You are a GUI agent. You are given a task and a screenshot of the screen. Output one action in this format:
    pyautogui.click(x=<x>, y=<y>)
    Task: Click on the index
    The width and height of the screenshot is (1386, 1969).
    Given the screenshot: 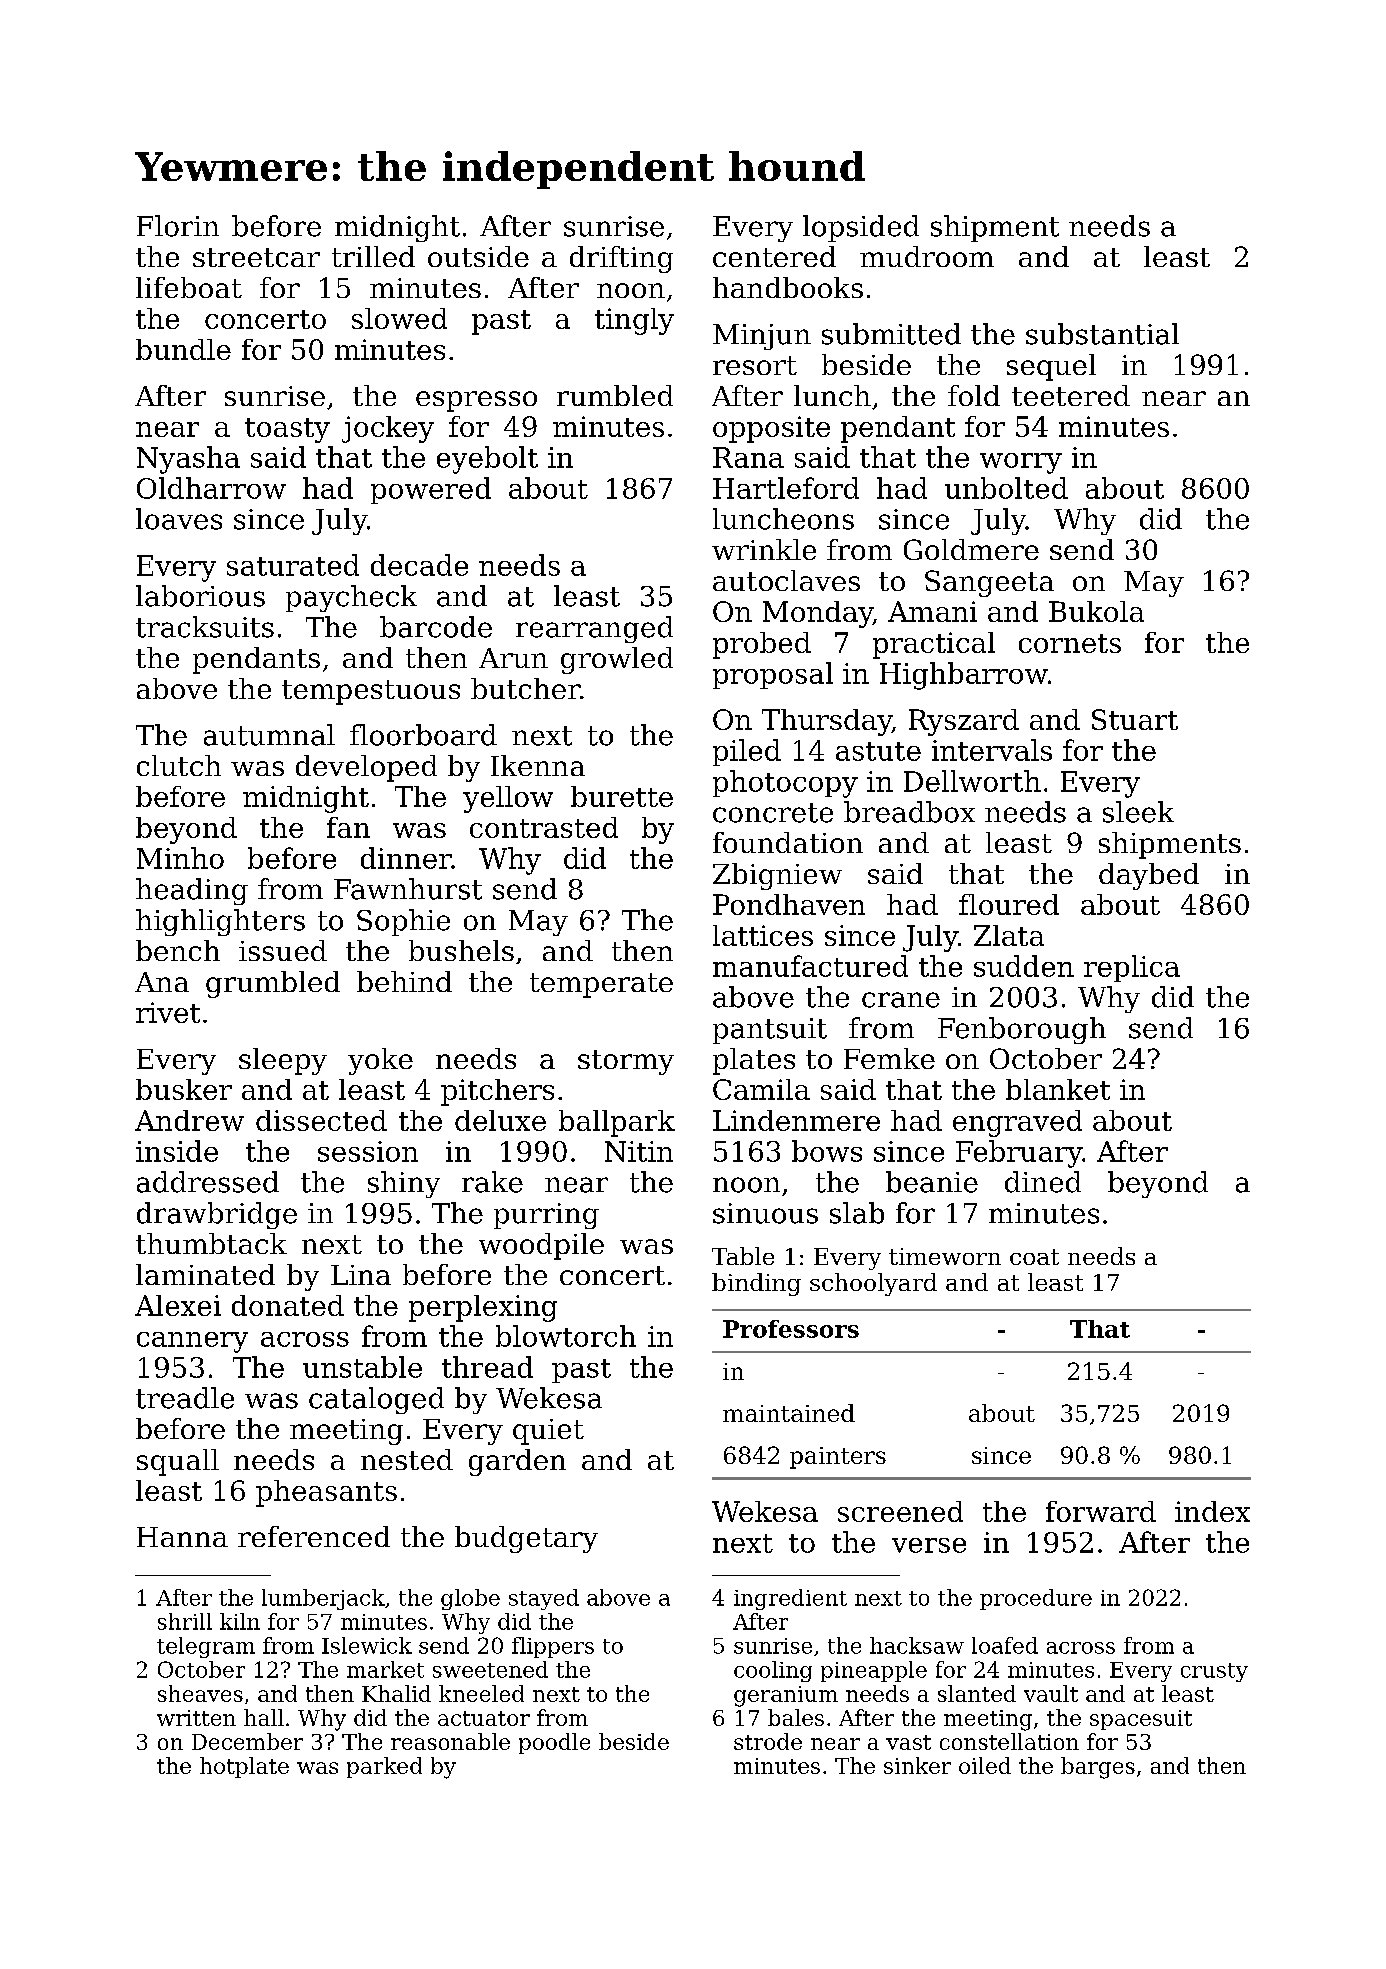 What is the action you would take?
    pyautogui.click(x=1212, y=1511)
